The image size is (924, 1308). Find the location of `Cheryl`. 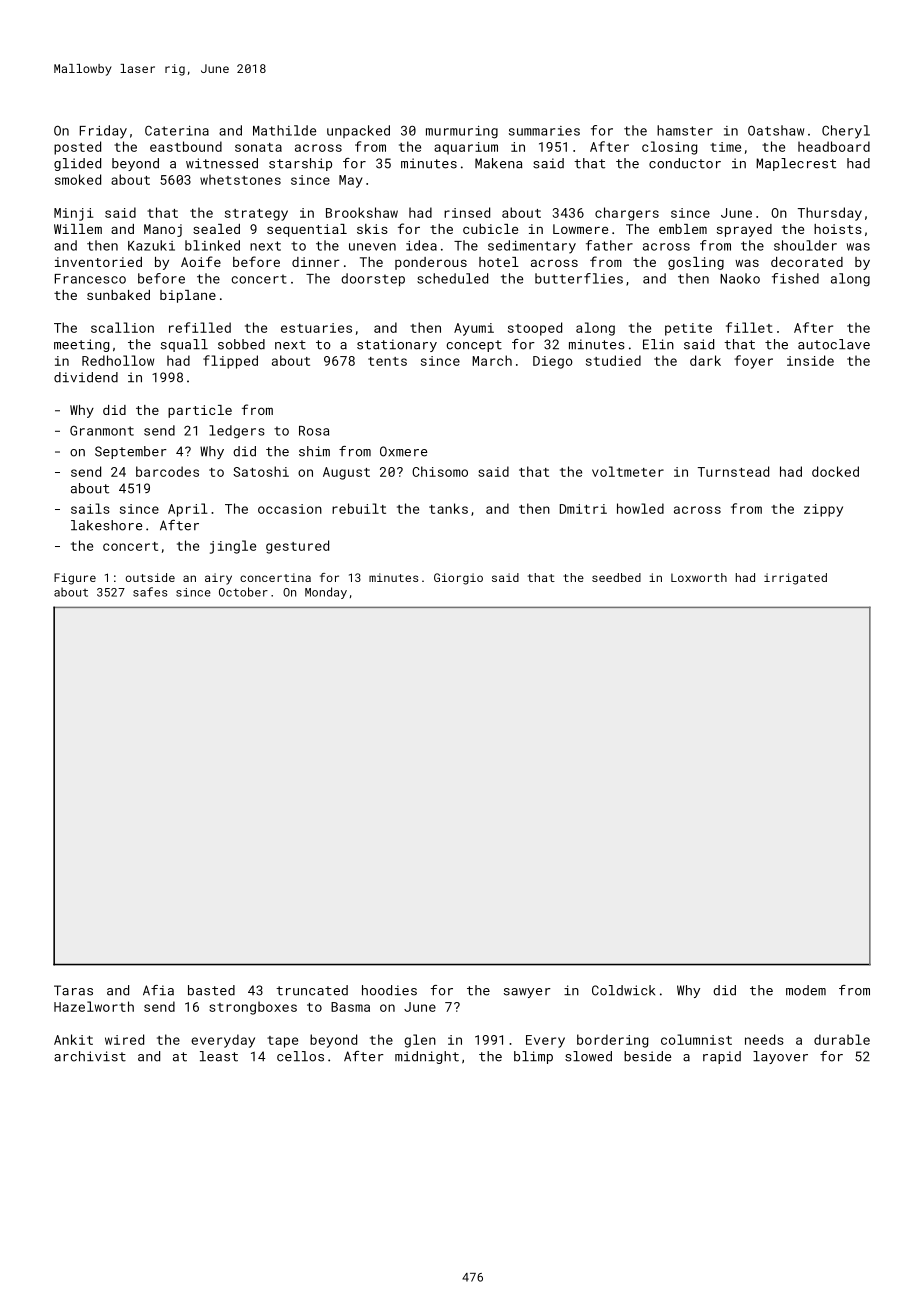

Cheryl is located at coordinates (846, 132).
